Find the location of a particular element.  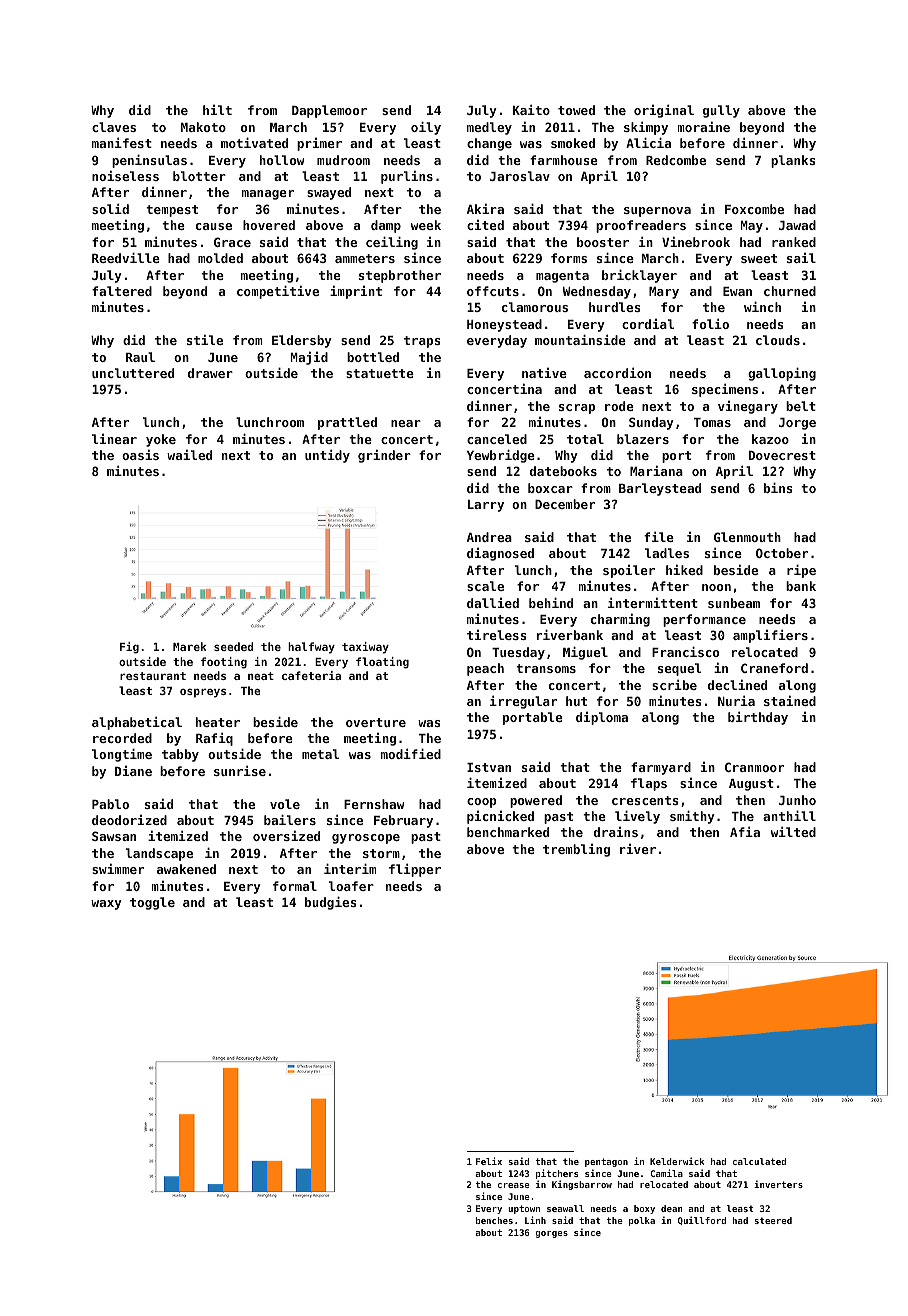

formal is located at coordinates (295, 886).
